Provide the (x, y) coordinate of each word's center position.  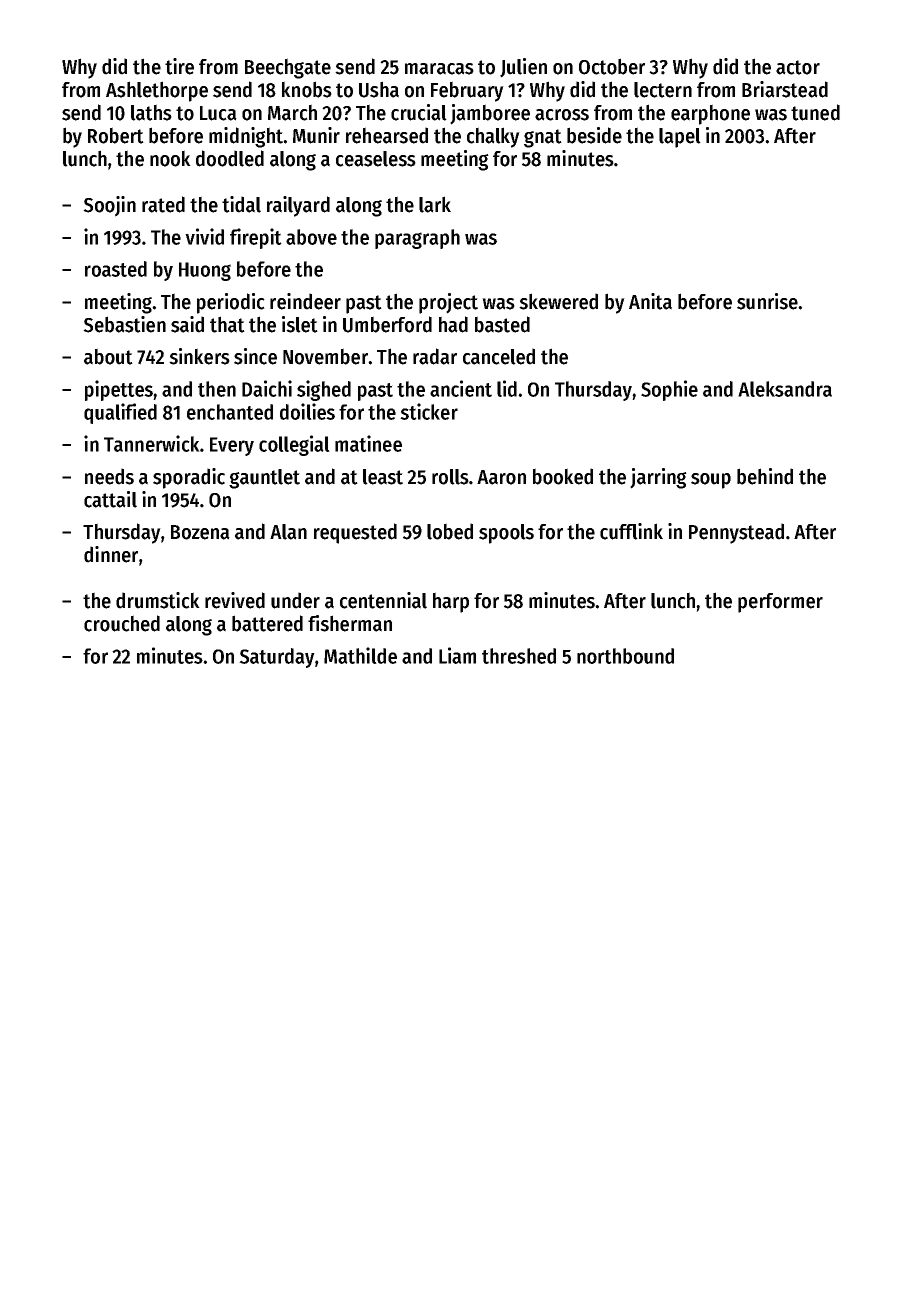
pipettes (119, 390)
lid (507, 388)
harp (451, 602)
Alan (288, 532)
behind (765, 476)
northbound (625, 656)
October (612, 66)
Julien (523, 68)
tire (179, 66)
